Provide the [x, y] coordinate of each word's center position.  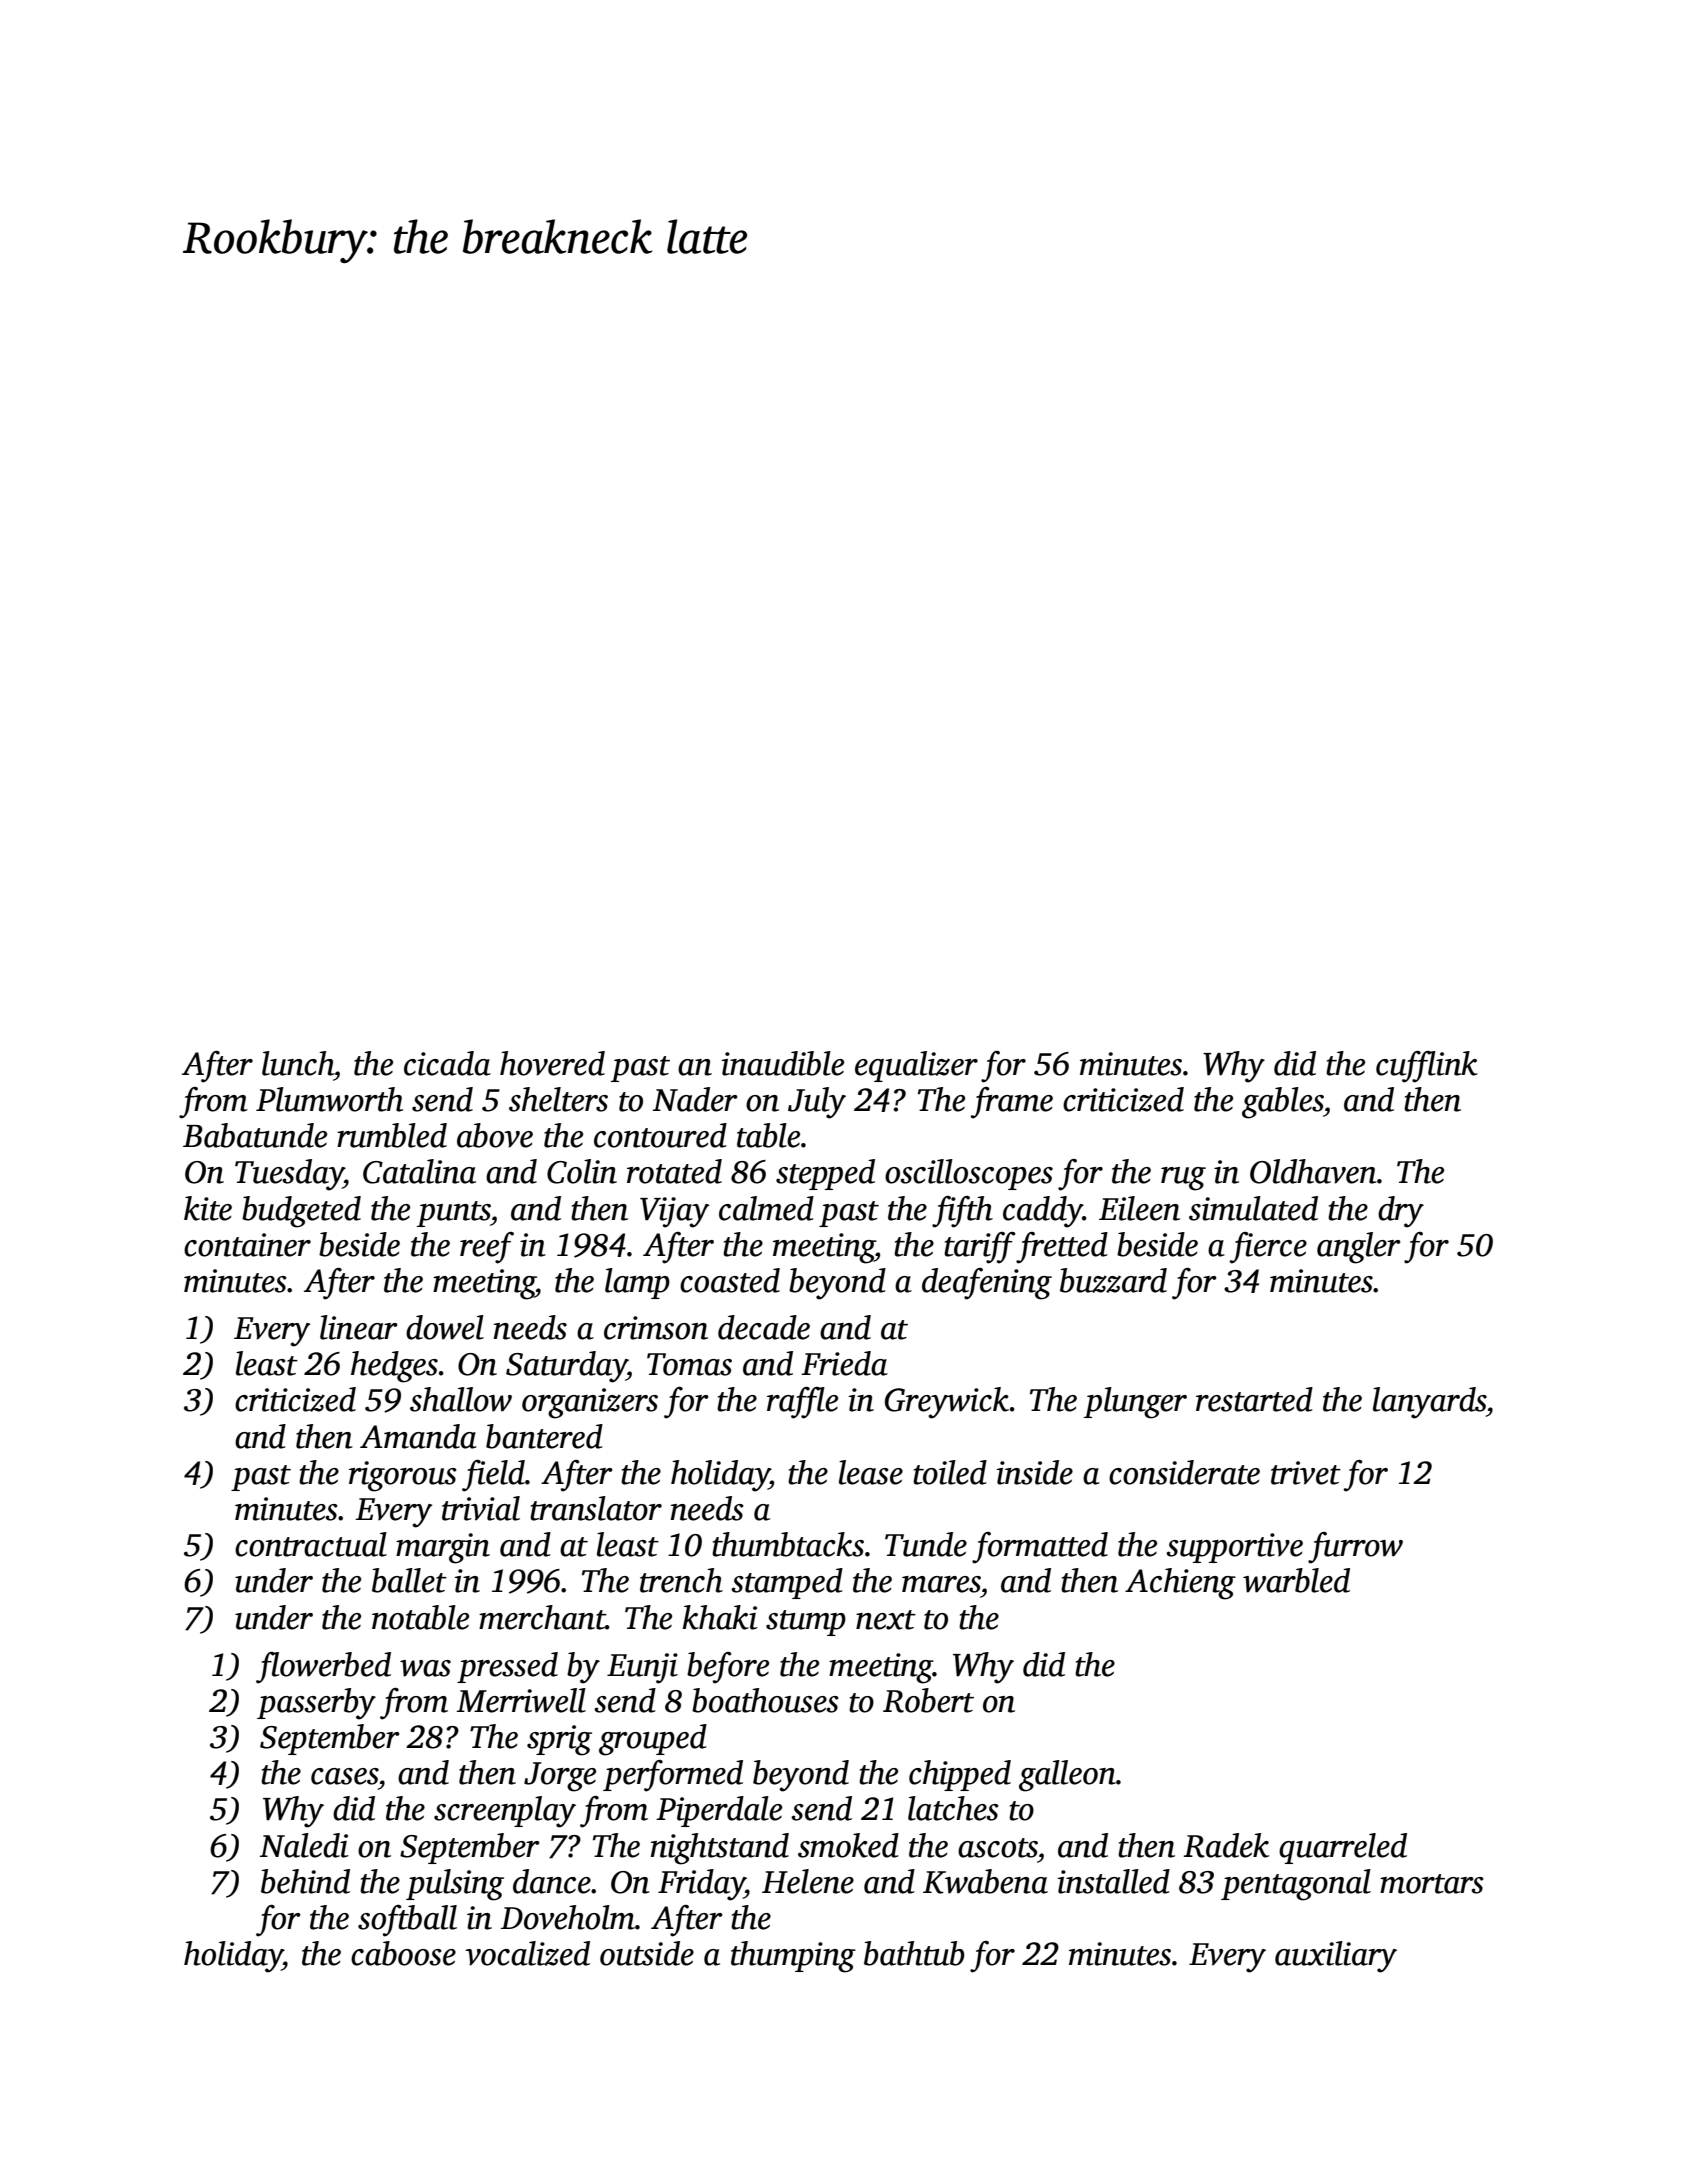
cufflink [1427, 1067]
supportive [1234, 1548]
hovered [552, 1063]
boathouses [765, 1700]
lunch [298, 1063]
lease [871, 1472]
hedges [394, 1367]
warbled [1296, 1580]
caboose [403, 1953]
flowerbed [323, 1668]
